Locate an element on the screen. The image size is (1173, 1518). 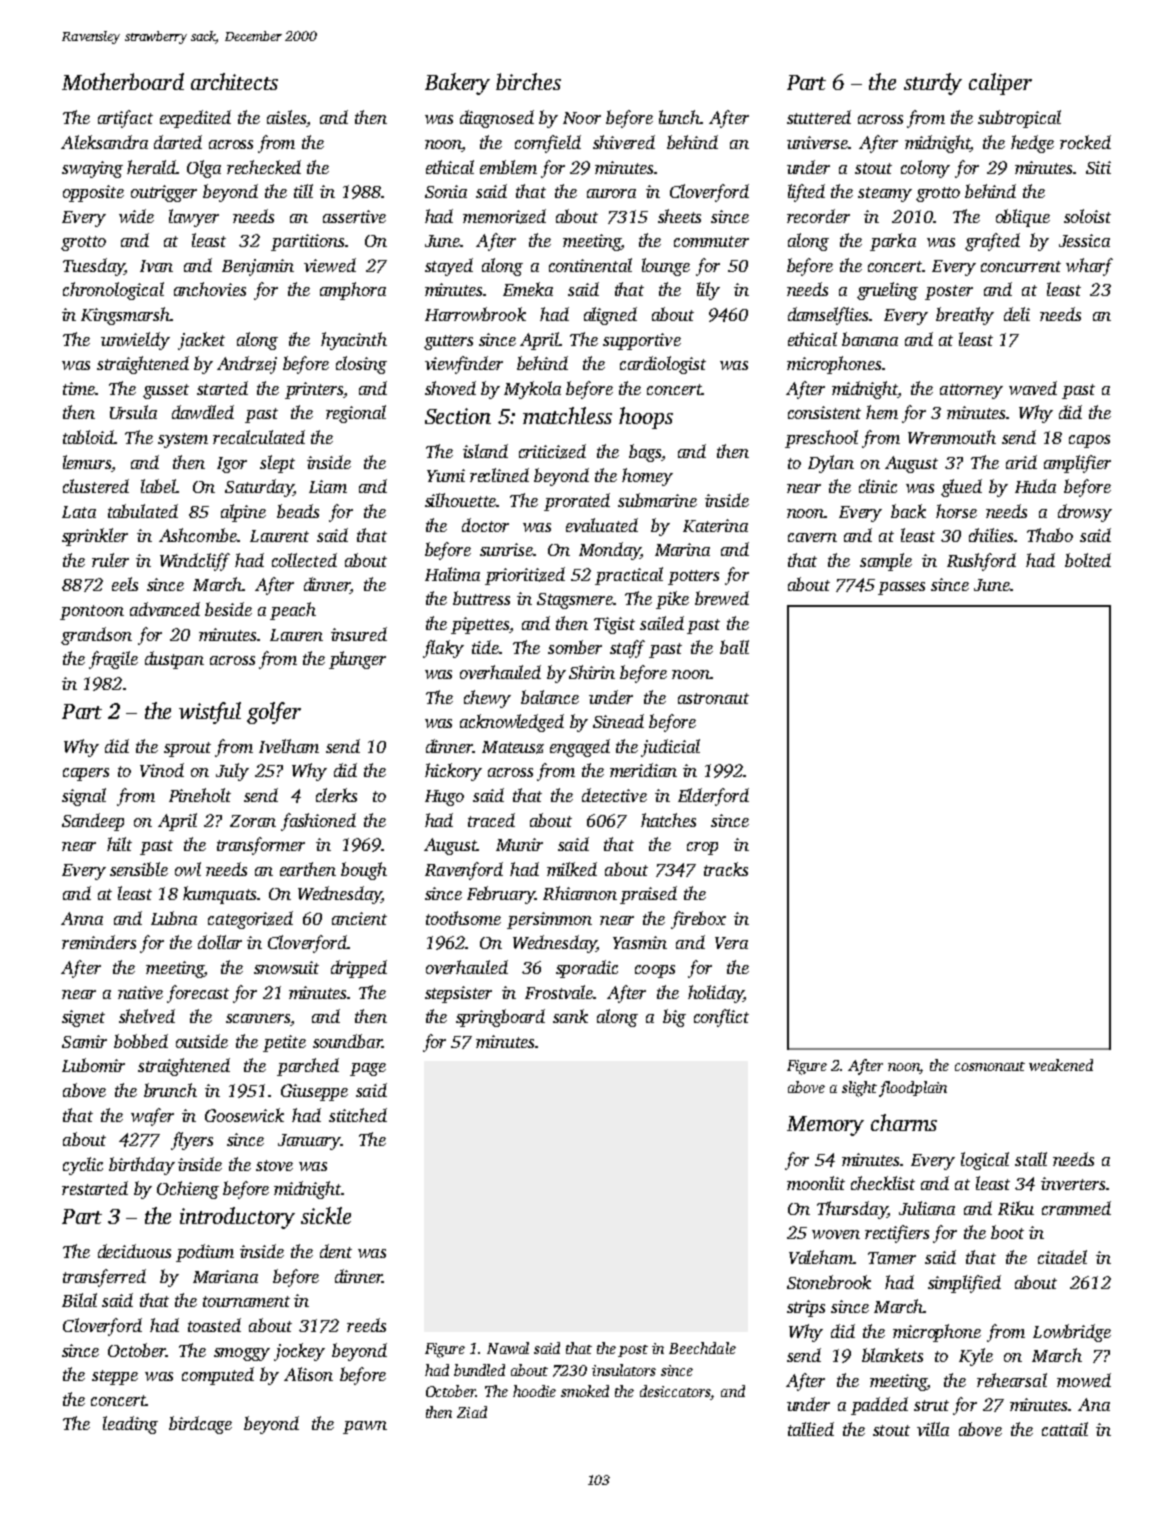
oblique is located at coordinates (1023, 218).
